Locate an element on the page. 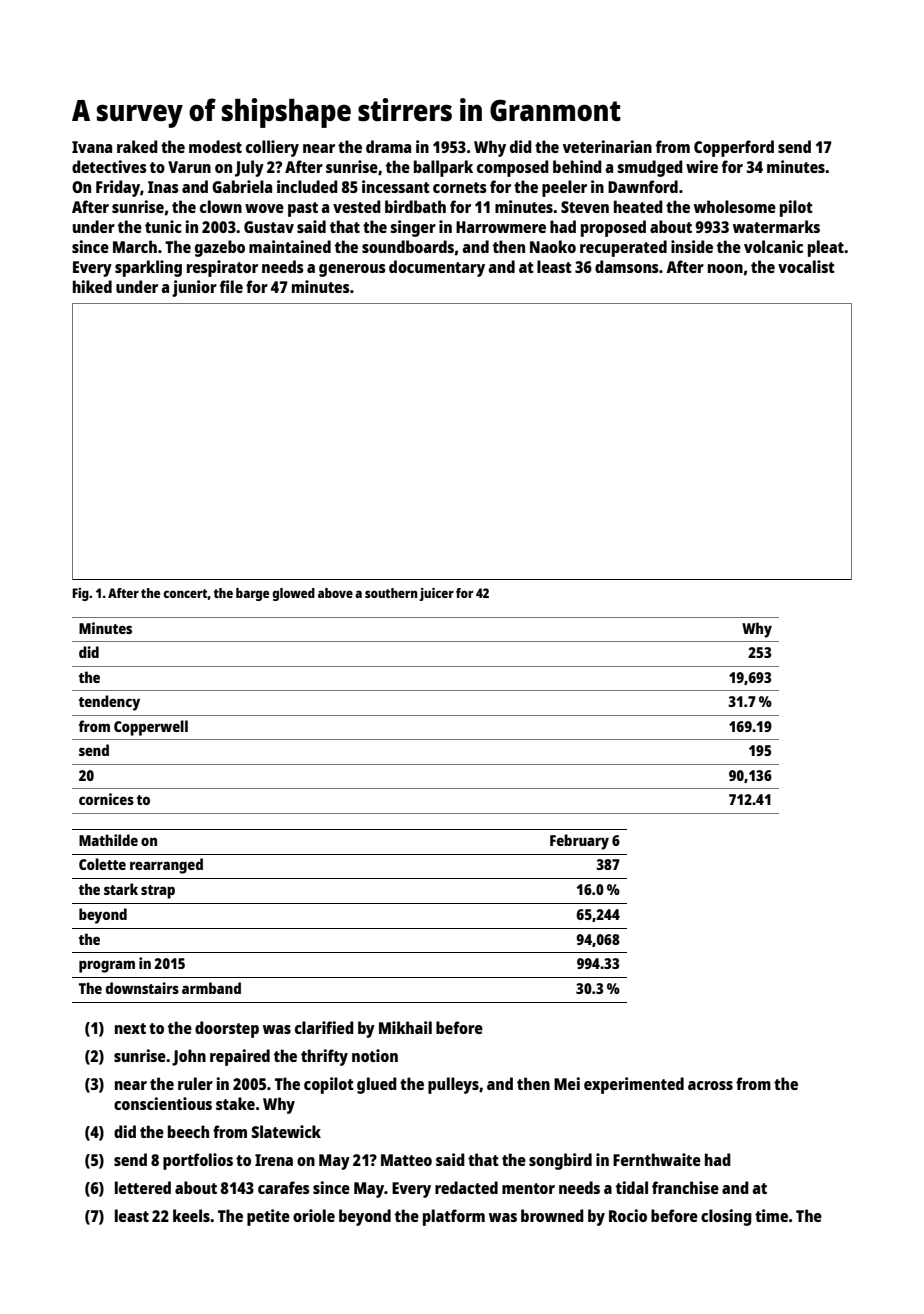  keels is located at coordinates (191, 1215).
